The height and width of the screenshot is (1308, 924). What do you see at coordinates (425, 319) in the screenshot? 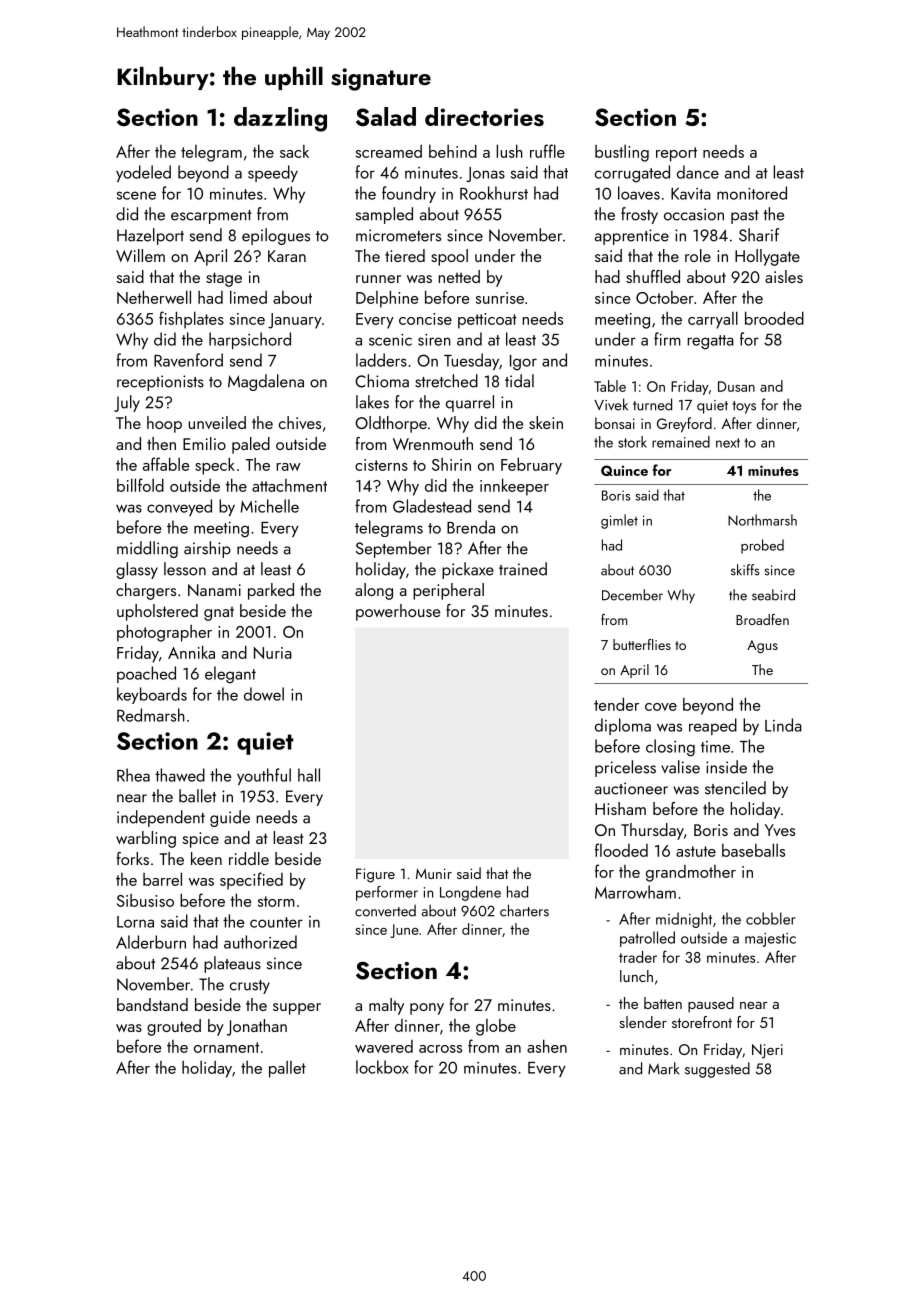
I see `concise` at bounding box center [425, 319].
